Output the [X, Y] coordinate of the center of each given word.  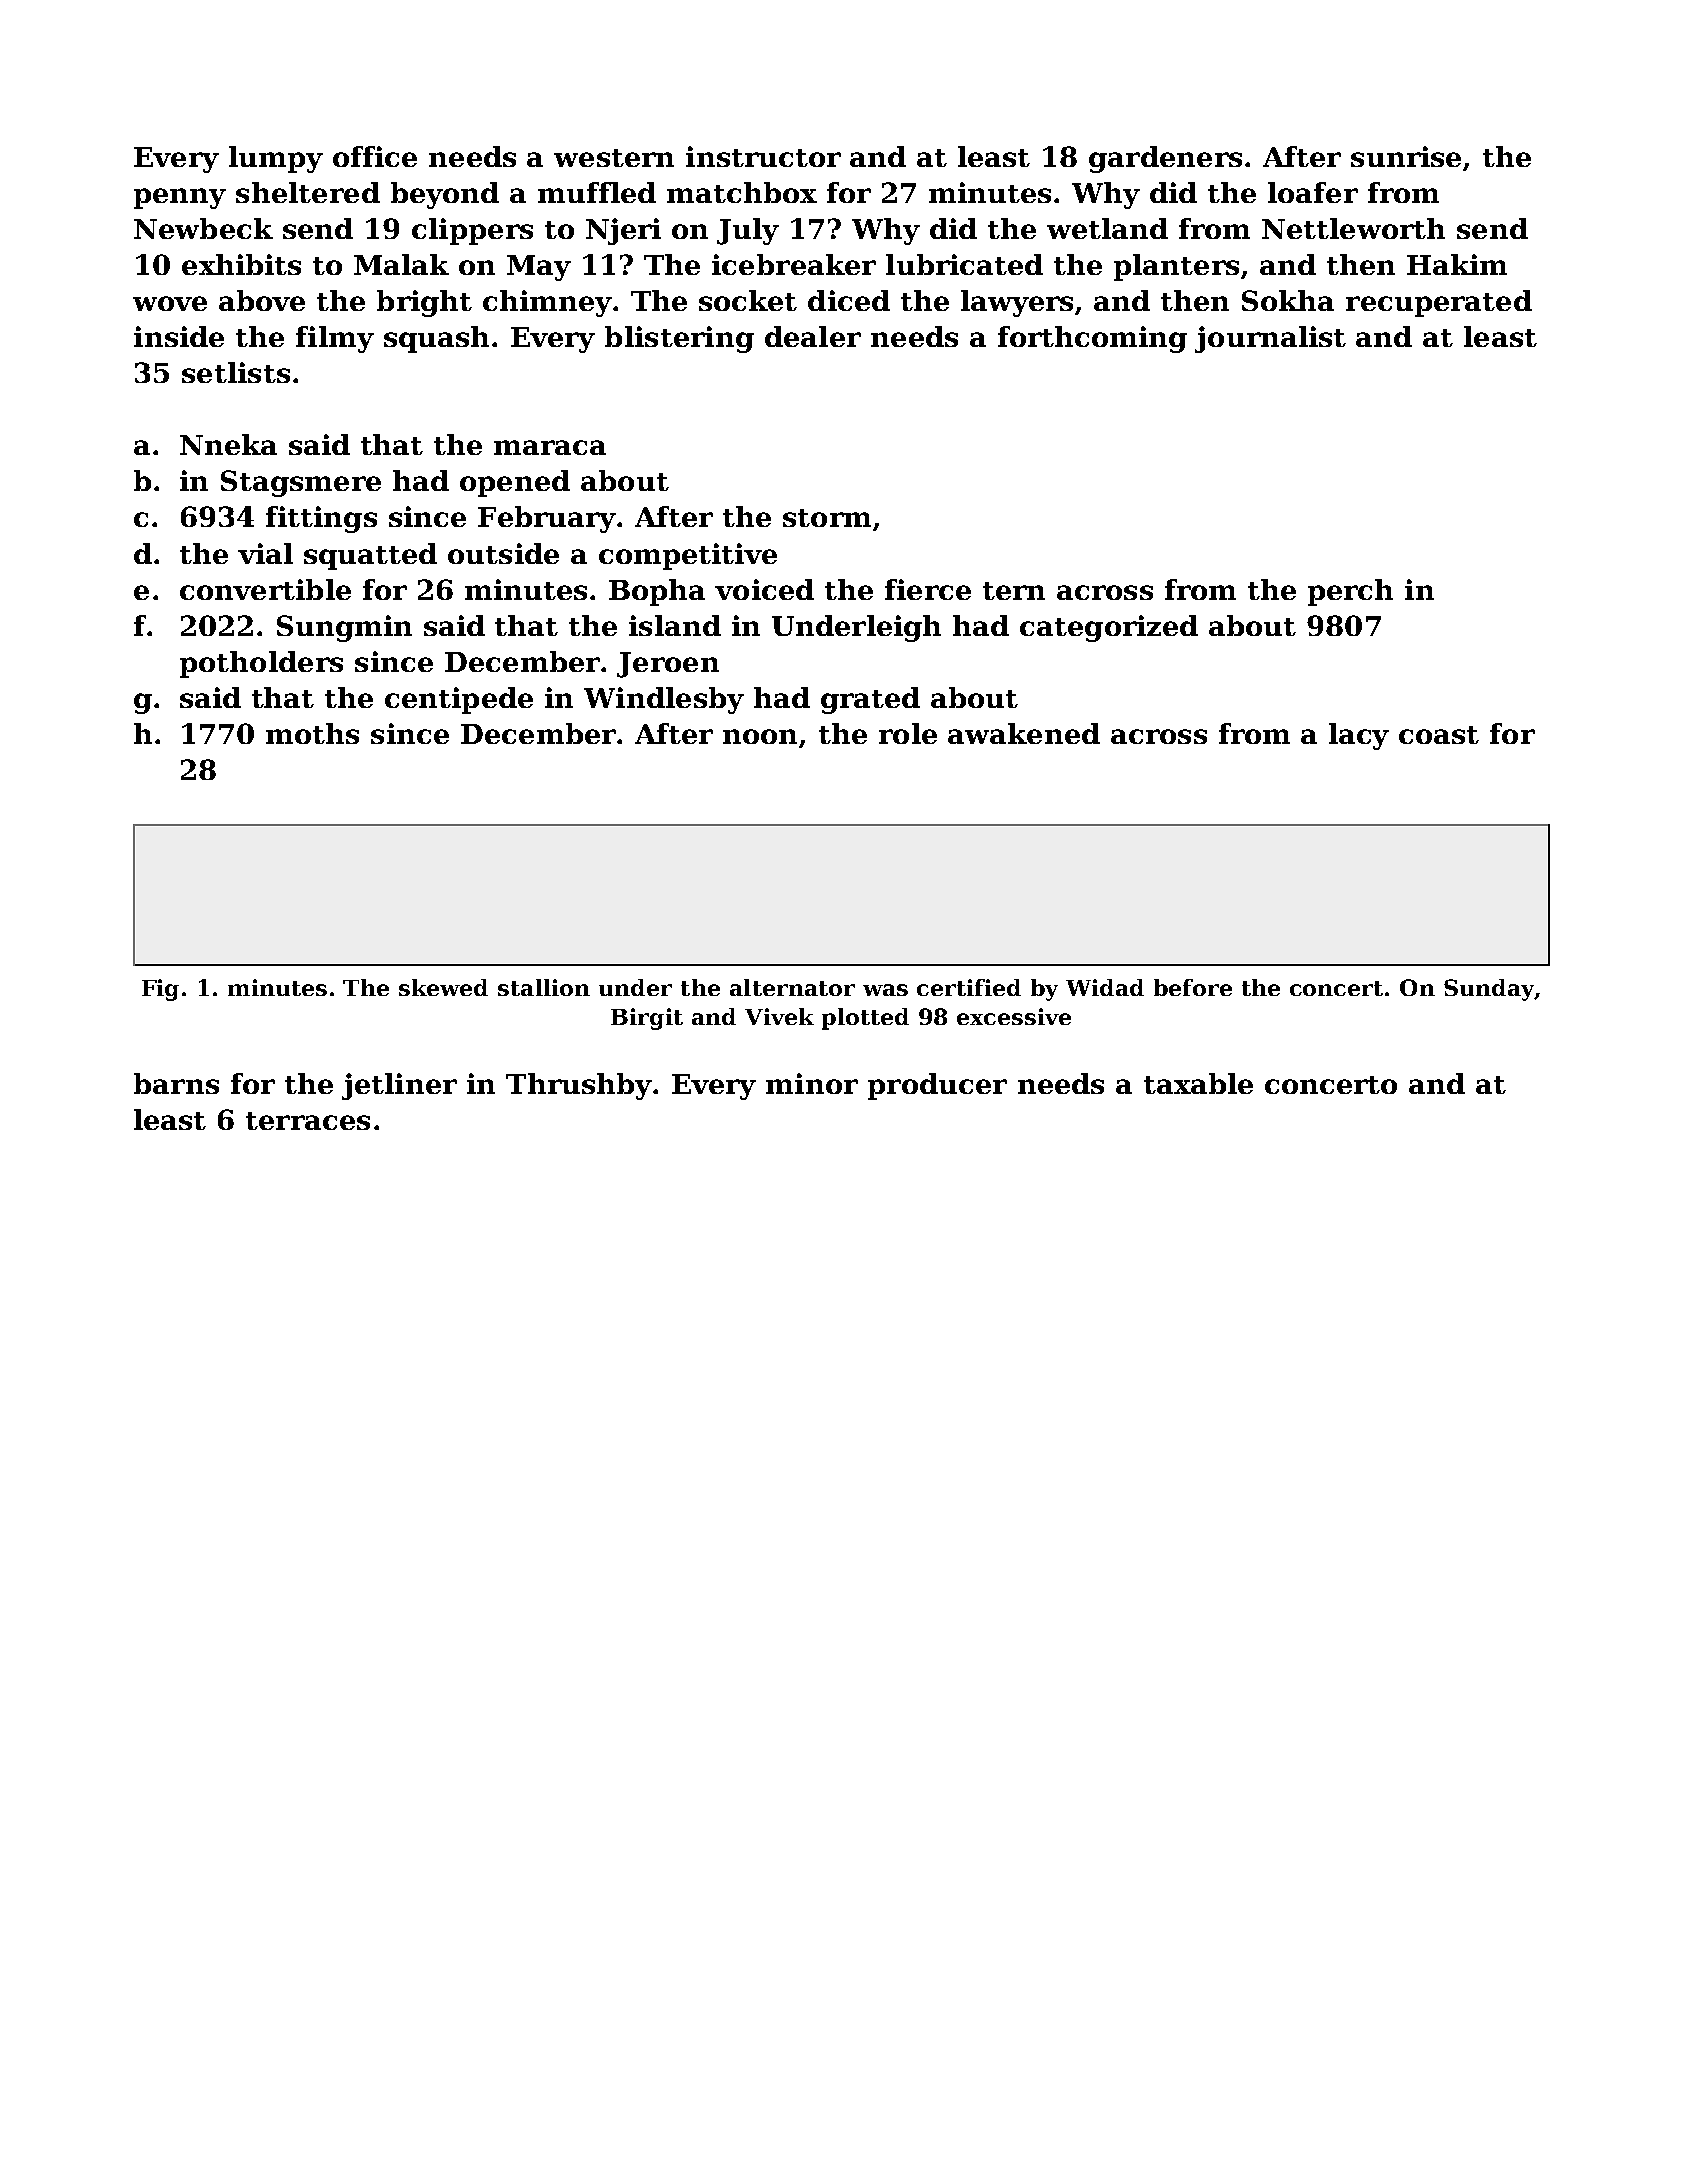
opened [515, 483]
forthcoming [1092, 339]
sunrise [1406, 156]
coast [1439, 735]
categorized [1109, 628]
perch [1350, 592]
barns [176, 1083]
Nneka [228, 444]
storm [827, 518]
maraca [550, 447]
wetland [1107, 228]
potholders [261, 664]
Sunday [1489, 990]
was [885, 990]
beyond [445, 195]
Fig [160, 990]
